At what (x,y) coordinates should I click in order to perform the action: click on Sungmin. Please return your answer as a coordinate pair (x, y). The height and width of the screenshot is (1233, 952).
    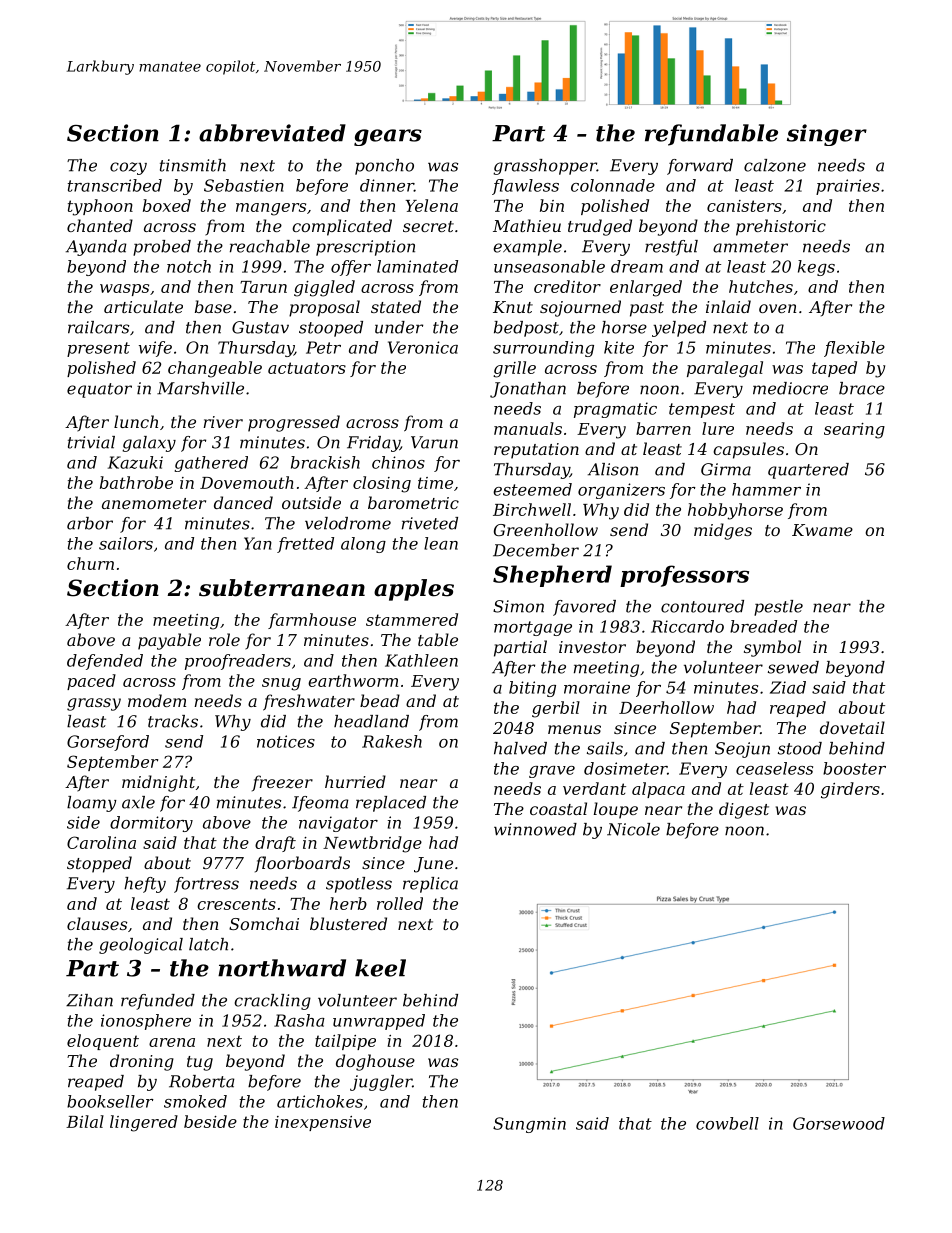
    Looking at the image, I should click on (529, 1125).
